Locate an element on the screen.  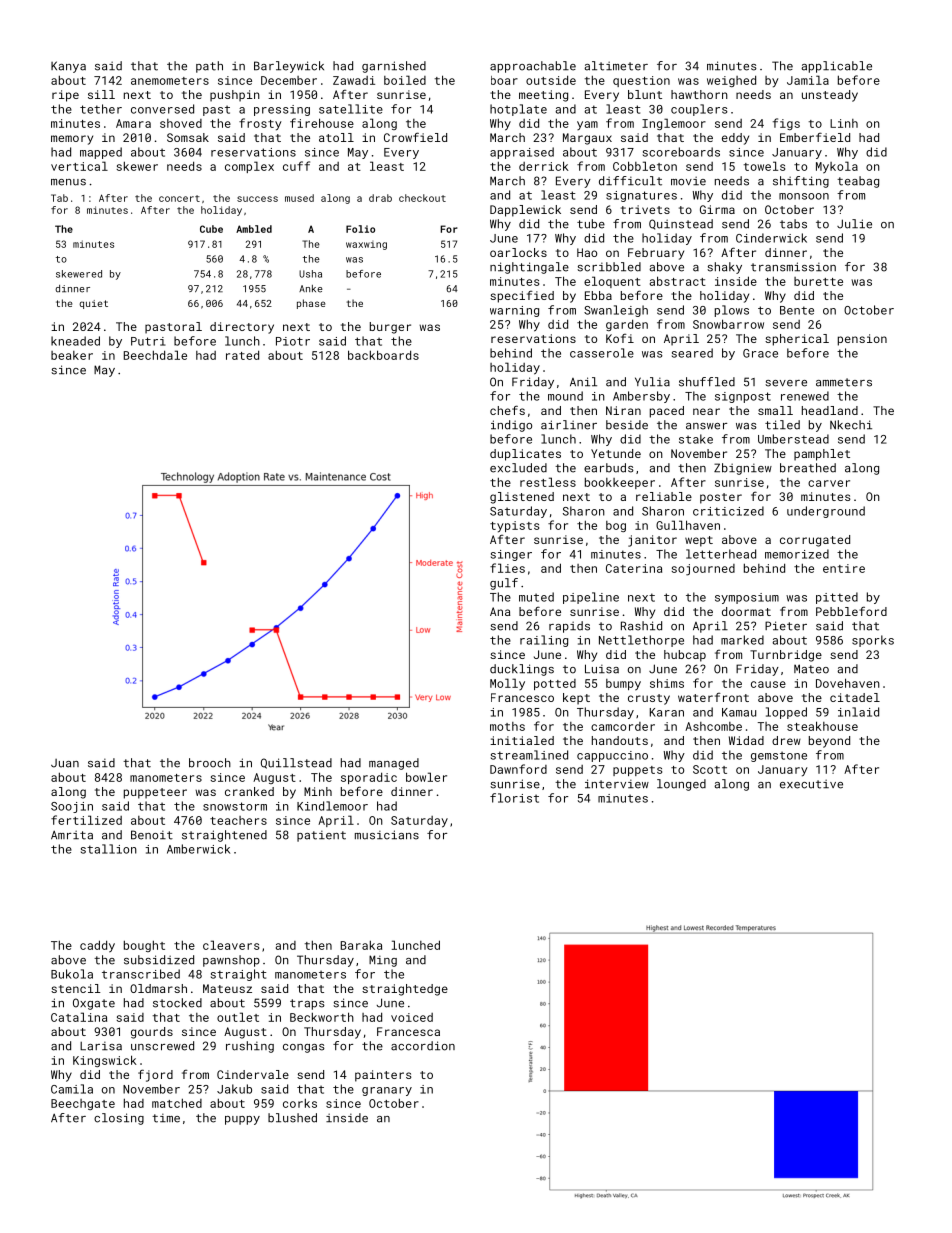
chefs is located at coordinates (507, 410).
